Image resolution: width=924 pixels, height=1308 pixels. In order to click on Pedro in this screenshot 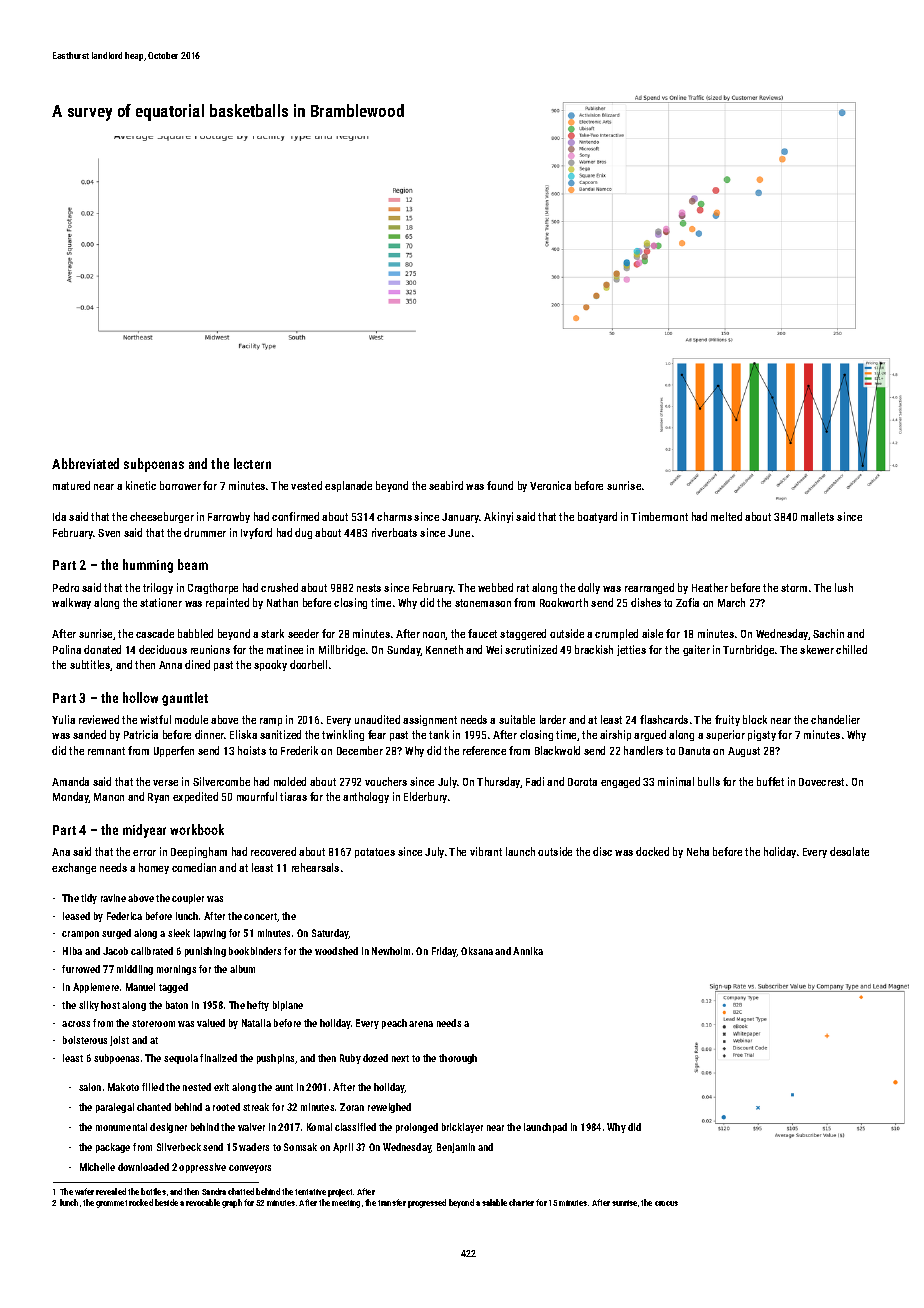, I will do `click(66, 587)`.
